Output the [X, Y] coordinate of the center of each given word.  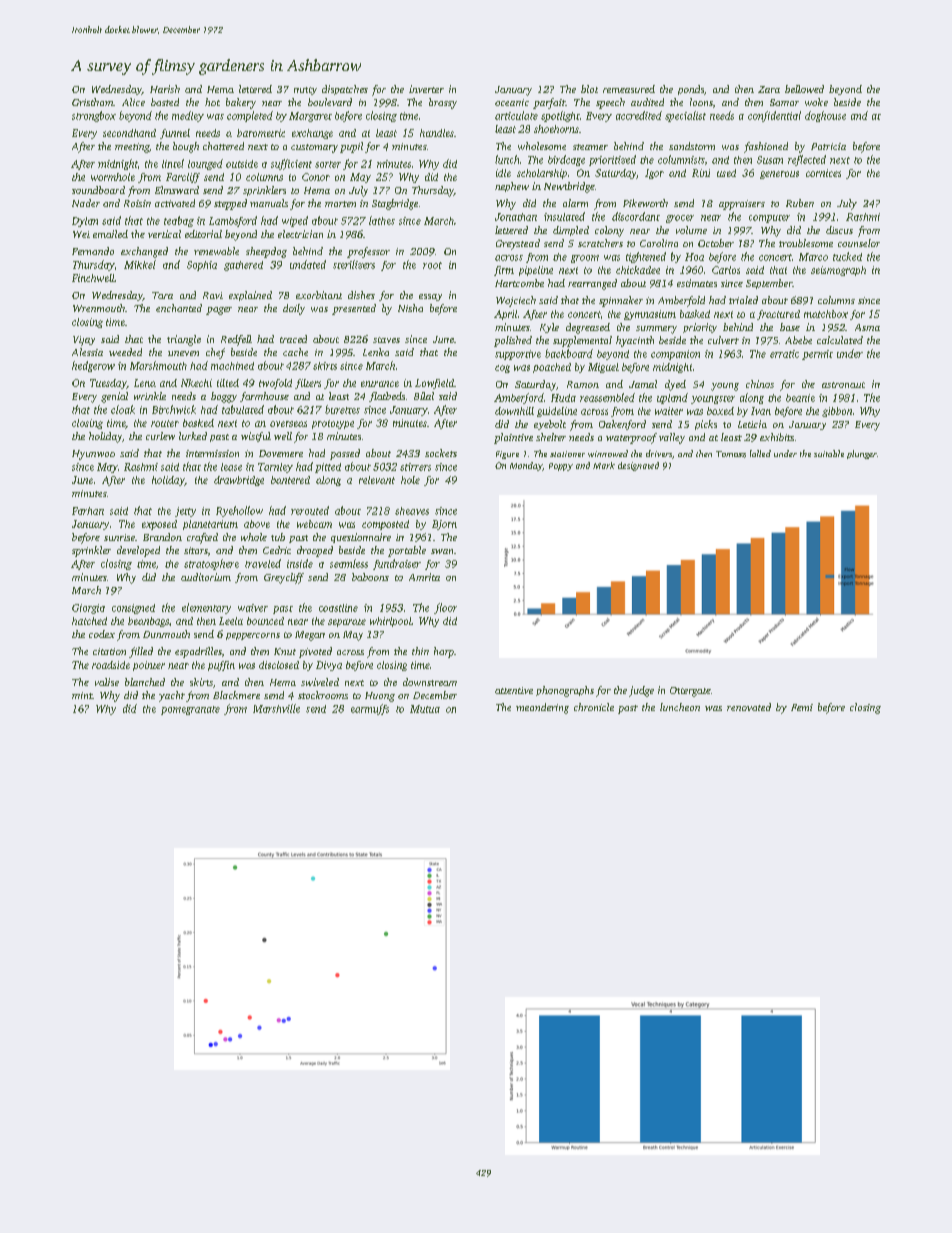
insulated [564, 216]
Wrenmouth [99, 308]
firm [504, 271]
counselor [859, 243]
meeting [132, 148]
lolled [760, 453]
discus [839, 230]
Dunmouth [166, 634]
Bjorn [444, 525]
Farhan [88, 511]
